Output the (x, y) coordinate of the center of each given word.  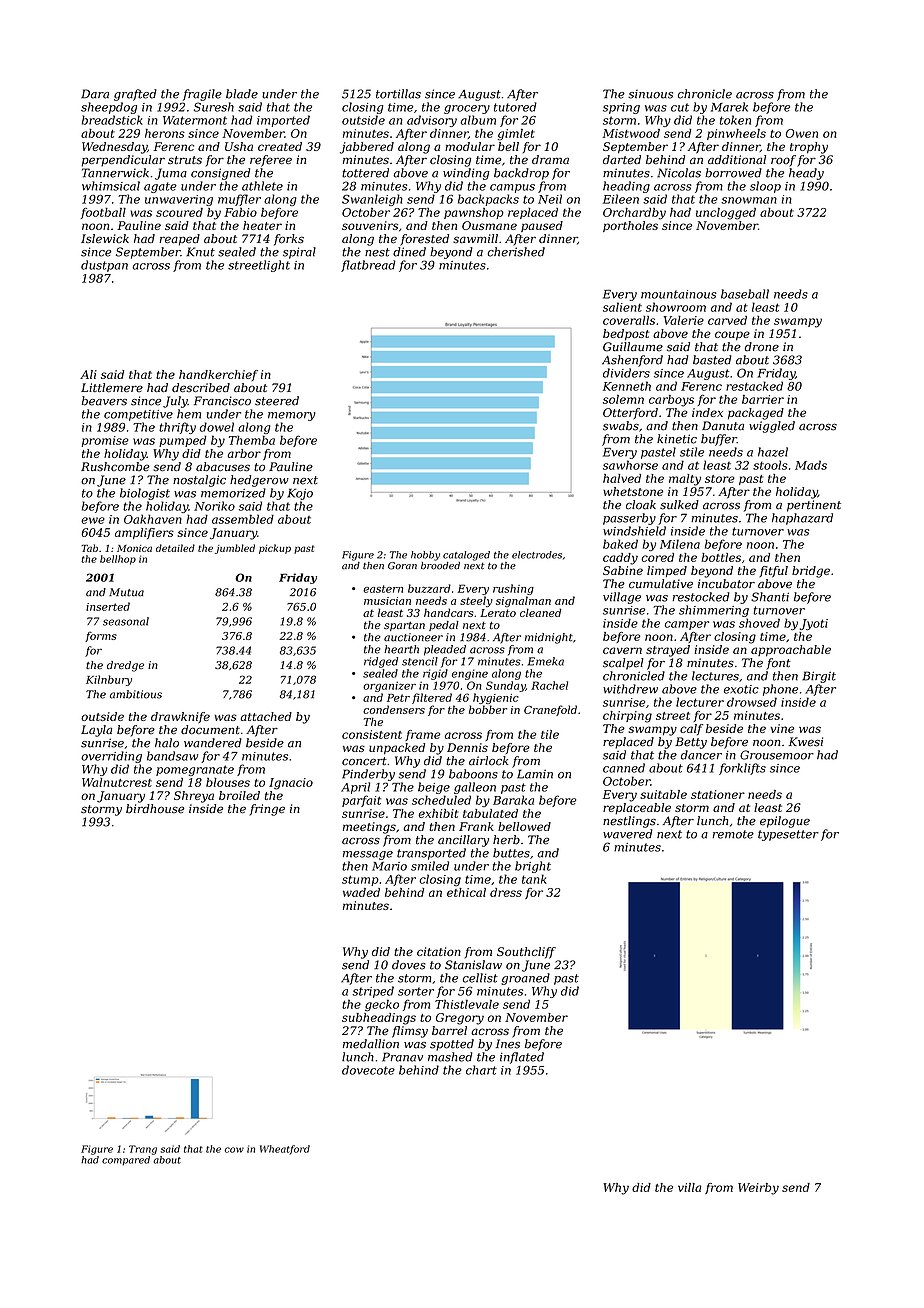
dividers (626, 373)
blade (242, 94)
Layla (96, 731)
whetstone (633, 491)
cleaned (540, 612)
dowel (217, 427)
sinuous (650, 94)
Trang (143, 1150)
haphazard (802, 519)
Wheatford (285, 1150)
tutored (515, 107)
